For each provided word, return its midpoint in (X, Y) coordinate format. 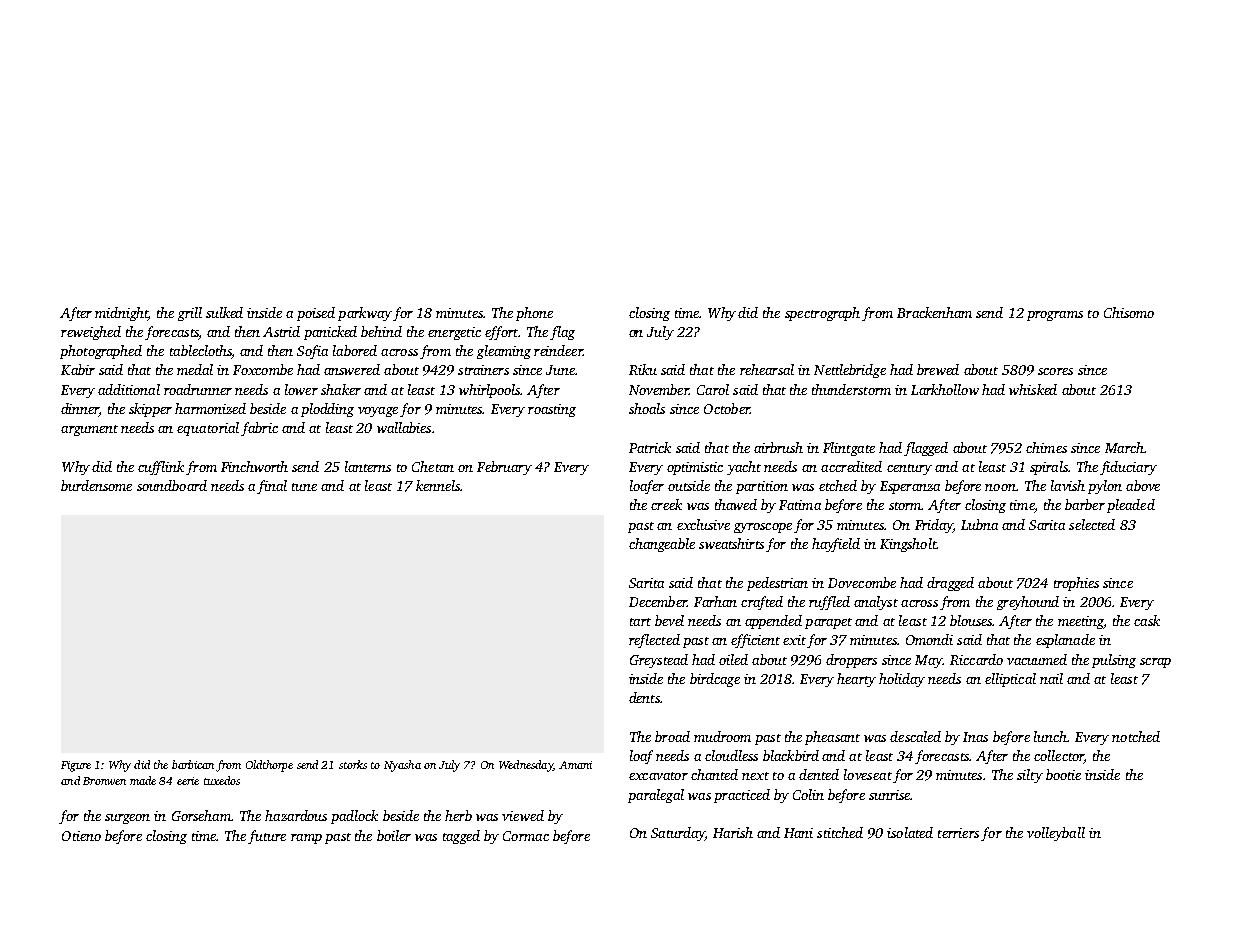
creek (666, 504)
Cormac (526, 836)
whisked (1033, 389)
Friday (934, 526)
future (267, 837)
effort (501, 333)
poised (316, 314)
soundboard (172, 485)
